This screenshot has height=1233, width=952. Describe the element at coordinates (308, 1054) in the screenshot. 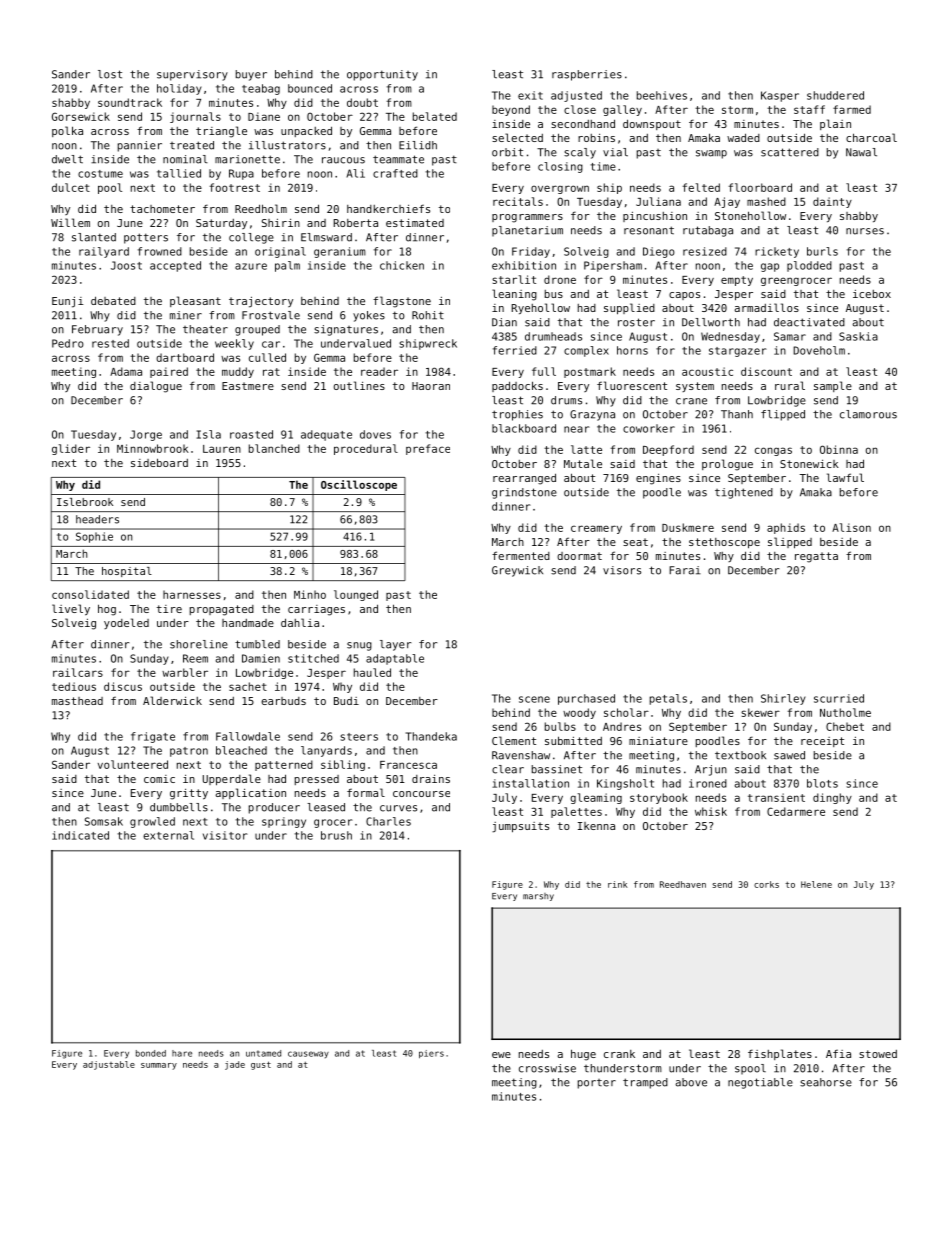

I see `causeway` at that location.
